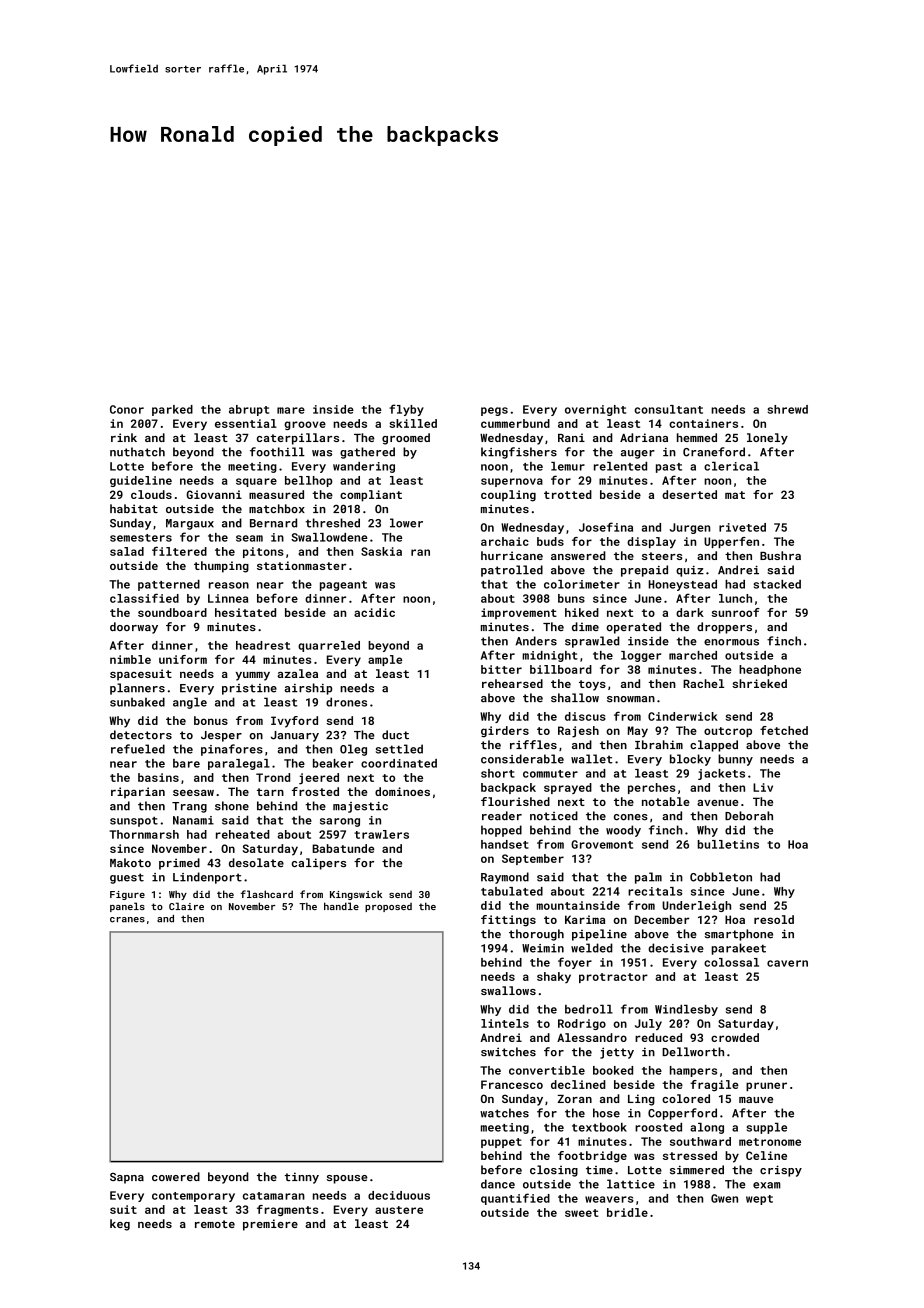  I want to click on riveted, so click(742, 527).
